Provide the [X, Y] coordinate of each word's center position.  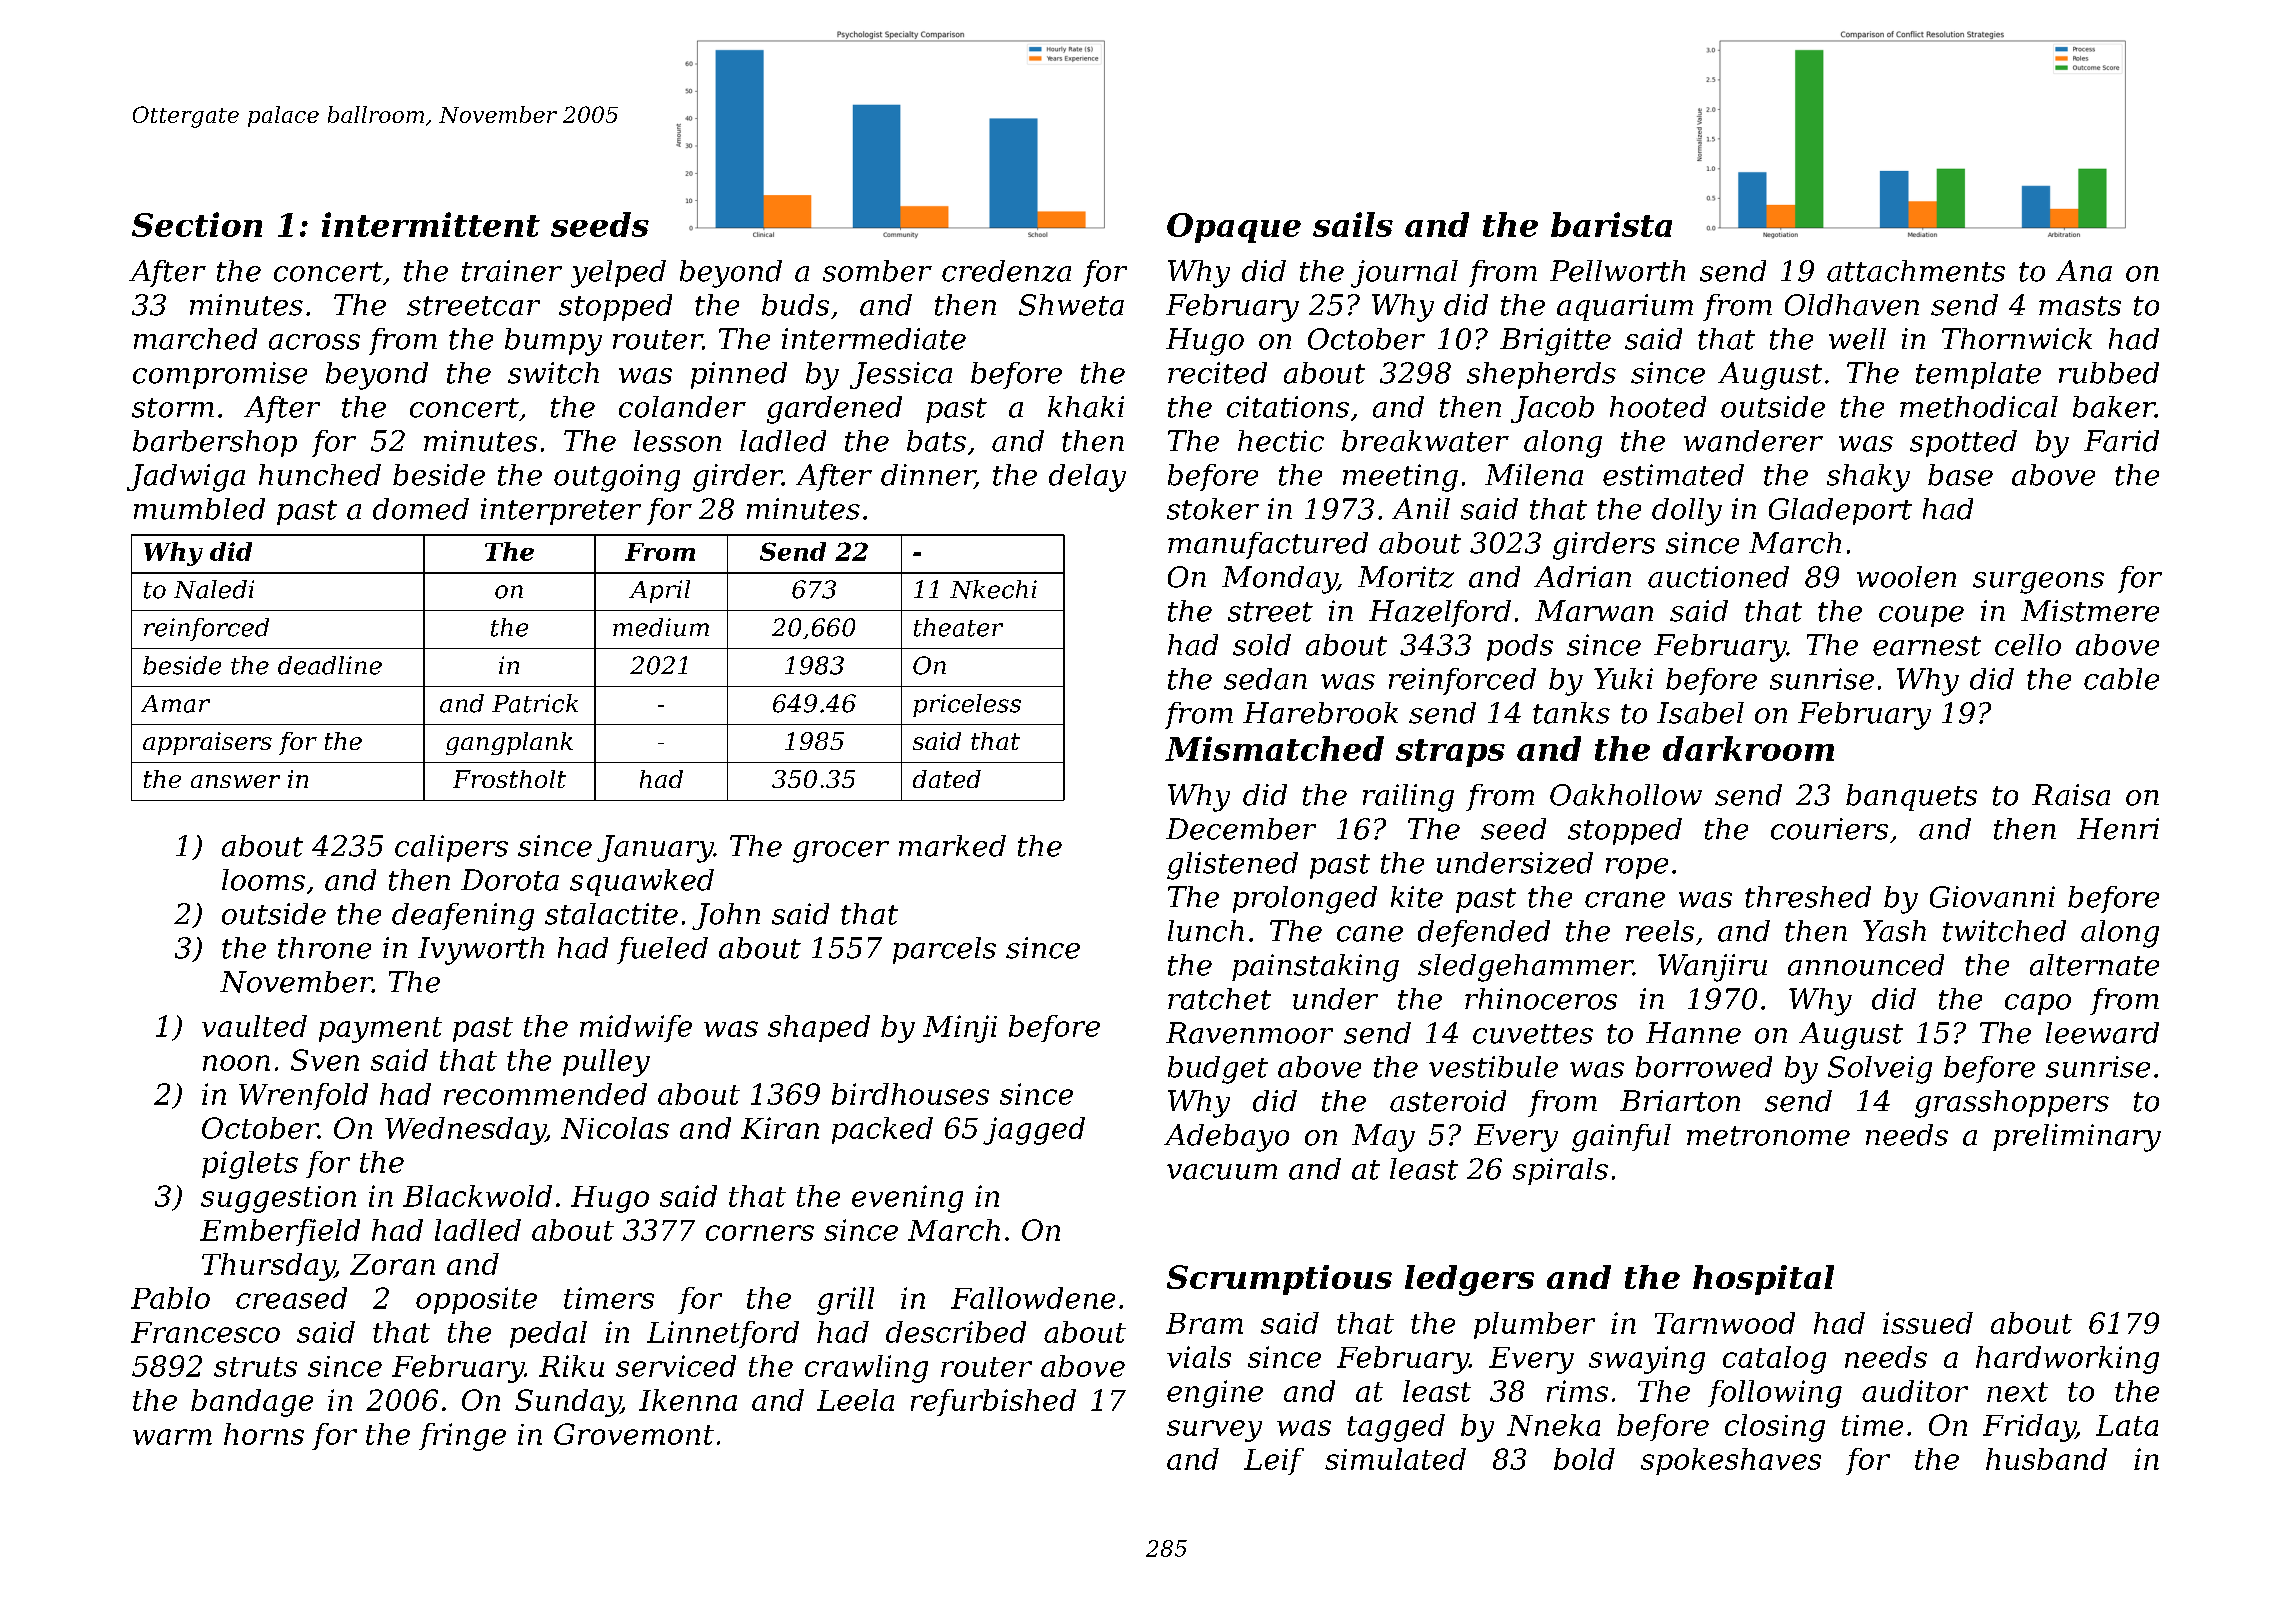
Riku [571, 1366]
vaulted [254, 1026]
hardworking [2067, 1360]
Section [197, 224]
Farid [2121, 441]
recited [1217, 373]
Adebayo [1226, 1138]
